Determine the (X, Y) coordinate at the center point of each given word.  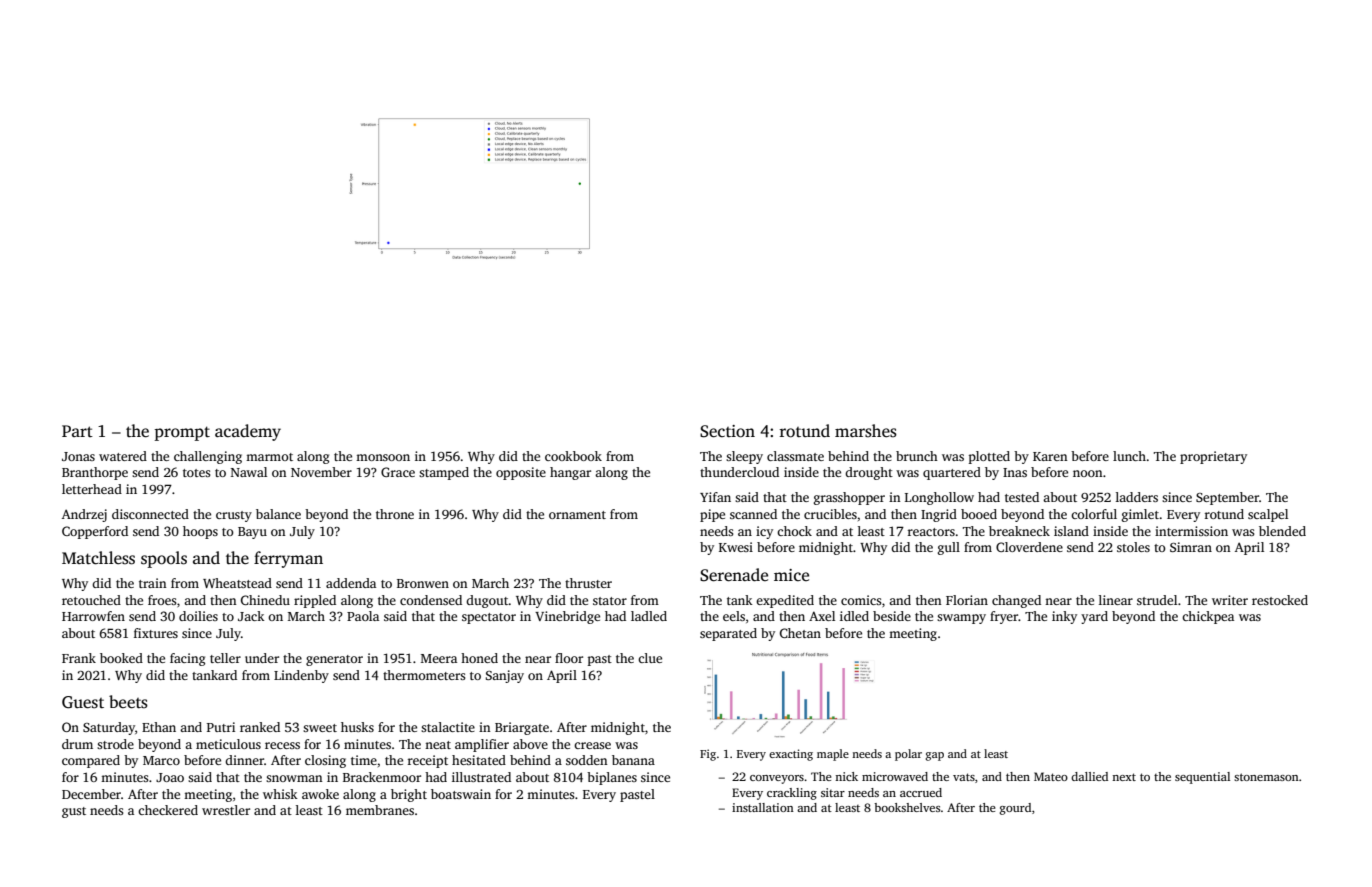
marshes (866, 431)
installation (763, 807)
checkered (168, 810)
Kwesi (736, 547)
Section (727, 431)
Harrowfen (93, 616)
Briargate (522, 728)
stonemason (1266, 777)
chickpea (1208, 617)
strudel (1157, 600)
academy (248, 432)
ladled (649, 616)
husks (357, 727)
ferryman (288, 559)
